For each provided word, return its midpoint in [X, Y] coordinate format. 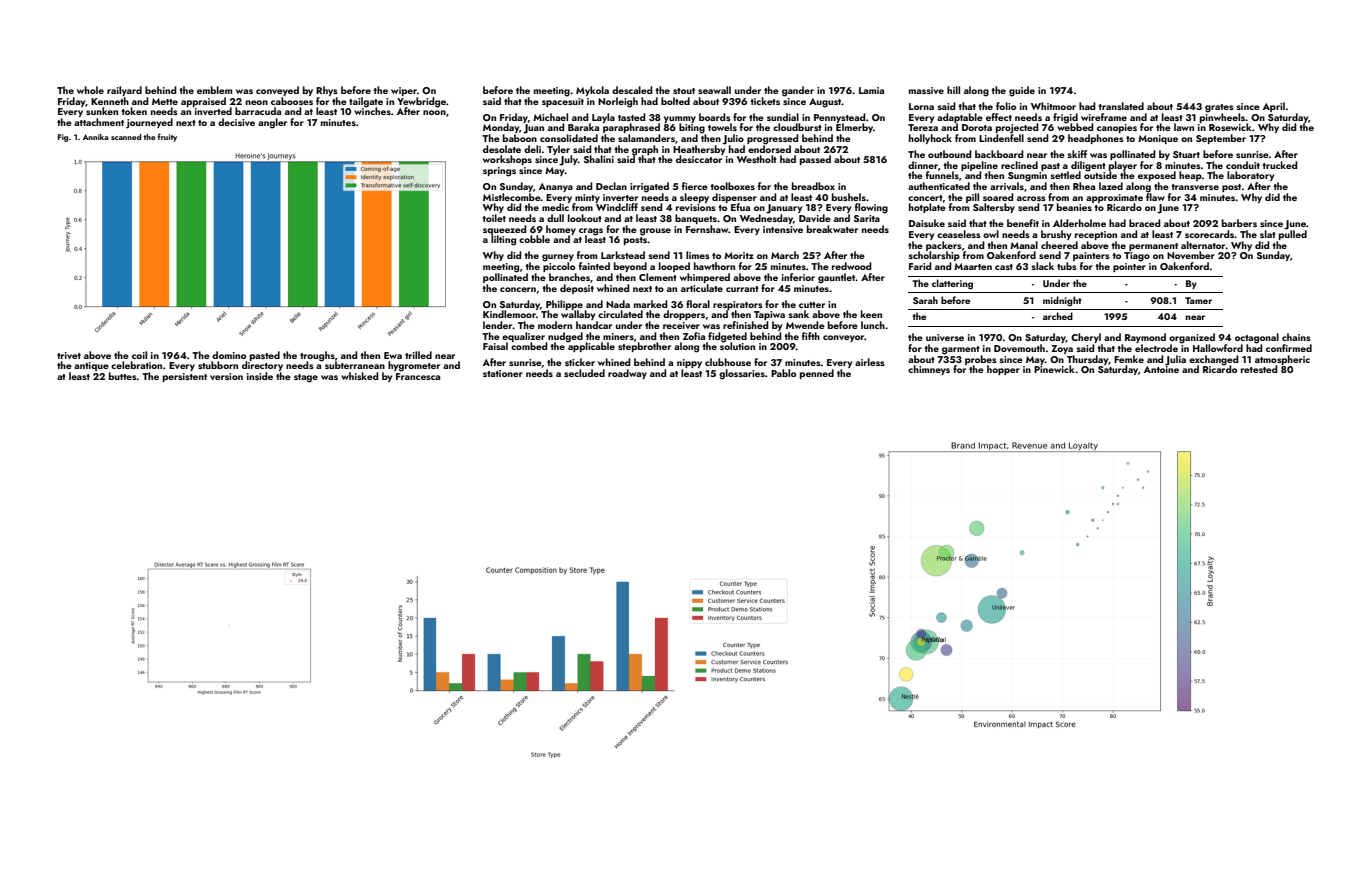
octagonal [1257, 338]
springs [499, 172]
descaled [632, 90]
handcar [594, 325]
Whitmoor [1053, 106]
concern [518, 289]
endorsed [769, 149]
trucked [1280, 165]
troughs [317, 356]
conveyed [277, 91]
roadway [627, 374]
